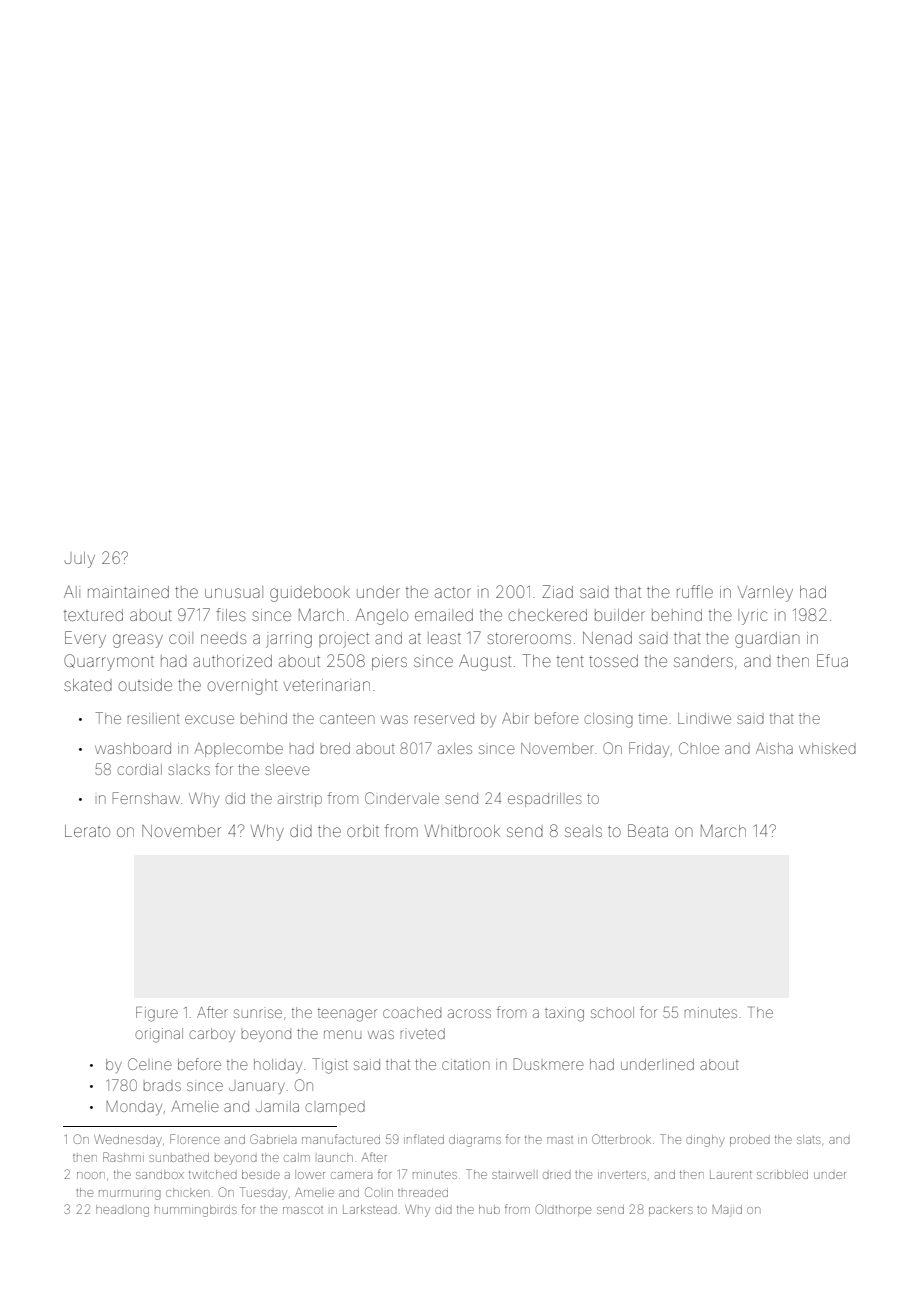 The height and width of the screenshot is (1308, 924). I want to click on school, so click(612, 1012).
